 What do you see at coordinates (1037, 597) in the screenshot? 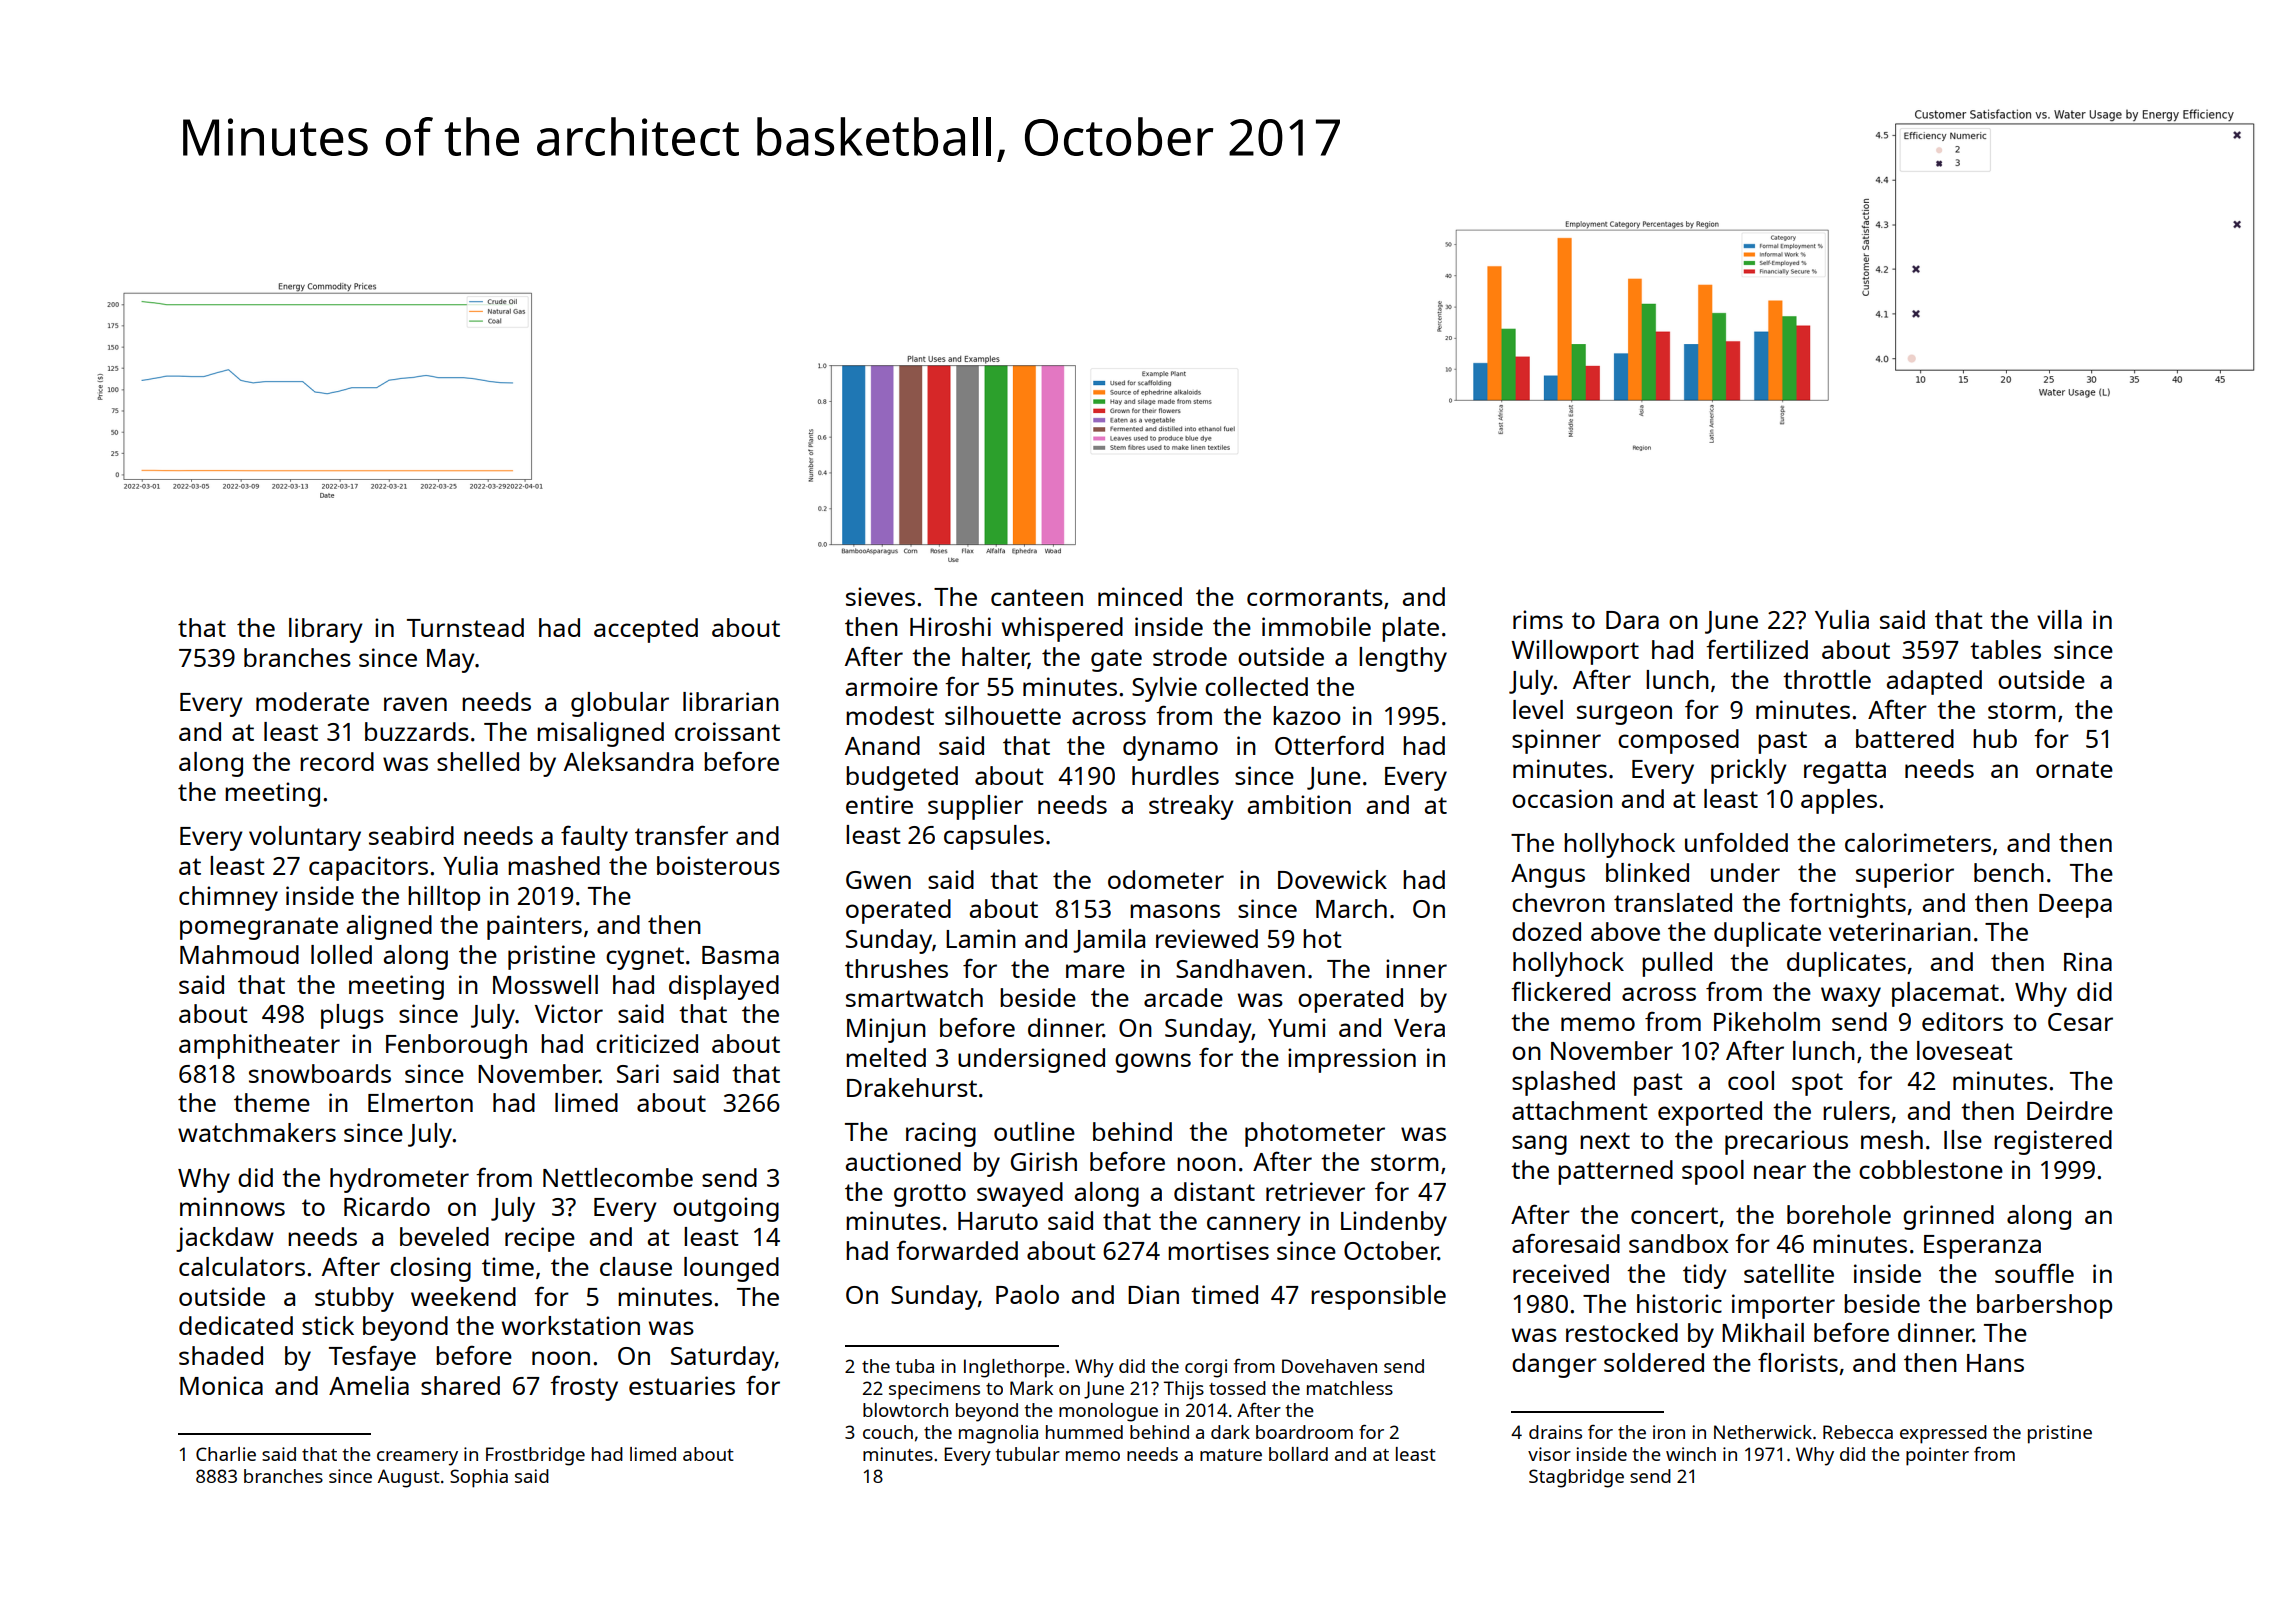
I see `canteen` at bounding box center [1037, 597].
